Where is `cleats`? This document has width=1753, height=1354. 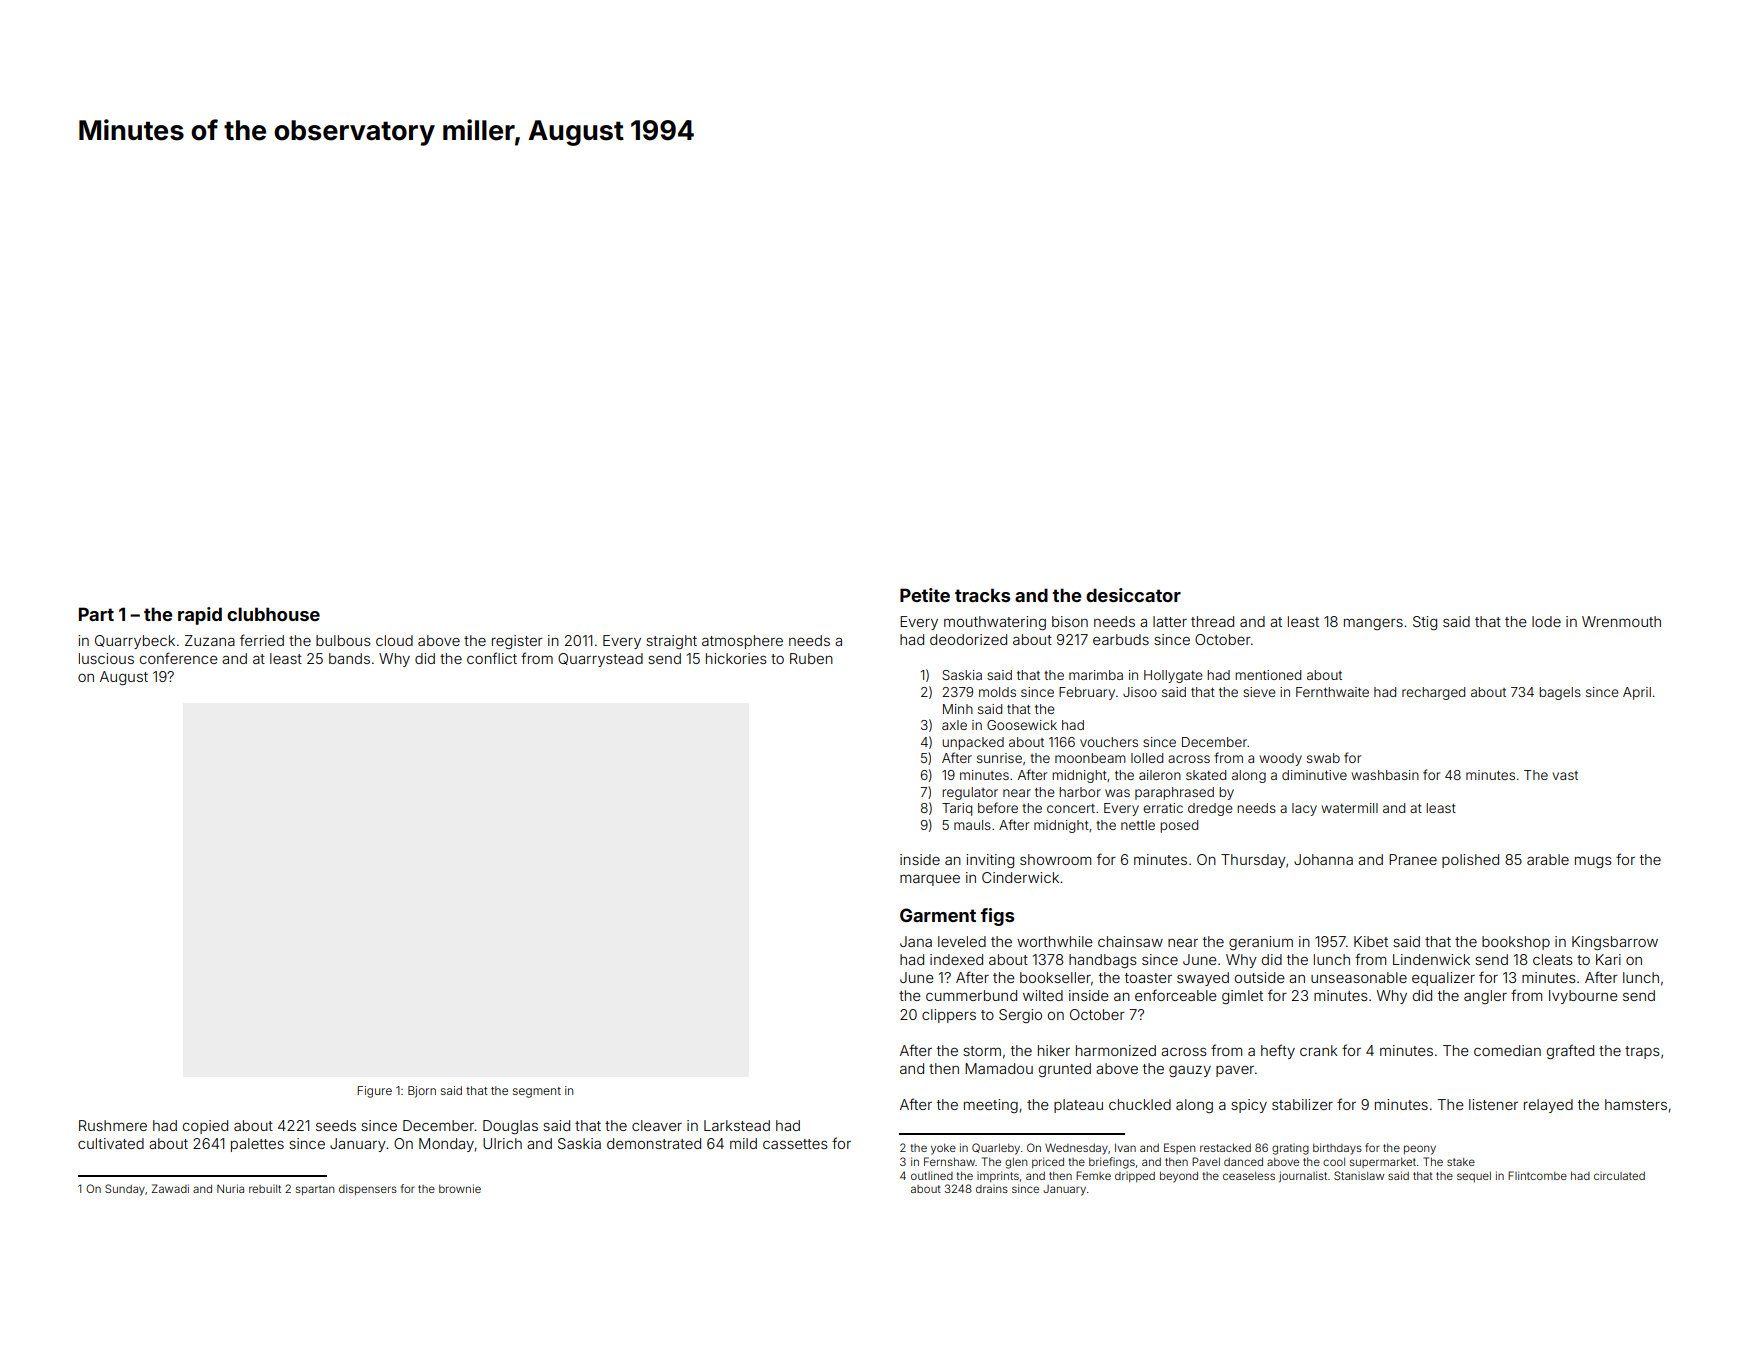
cleats is located at coordinates (1553, 959).
